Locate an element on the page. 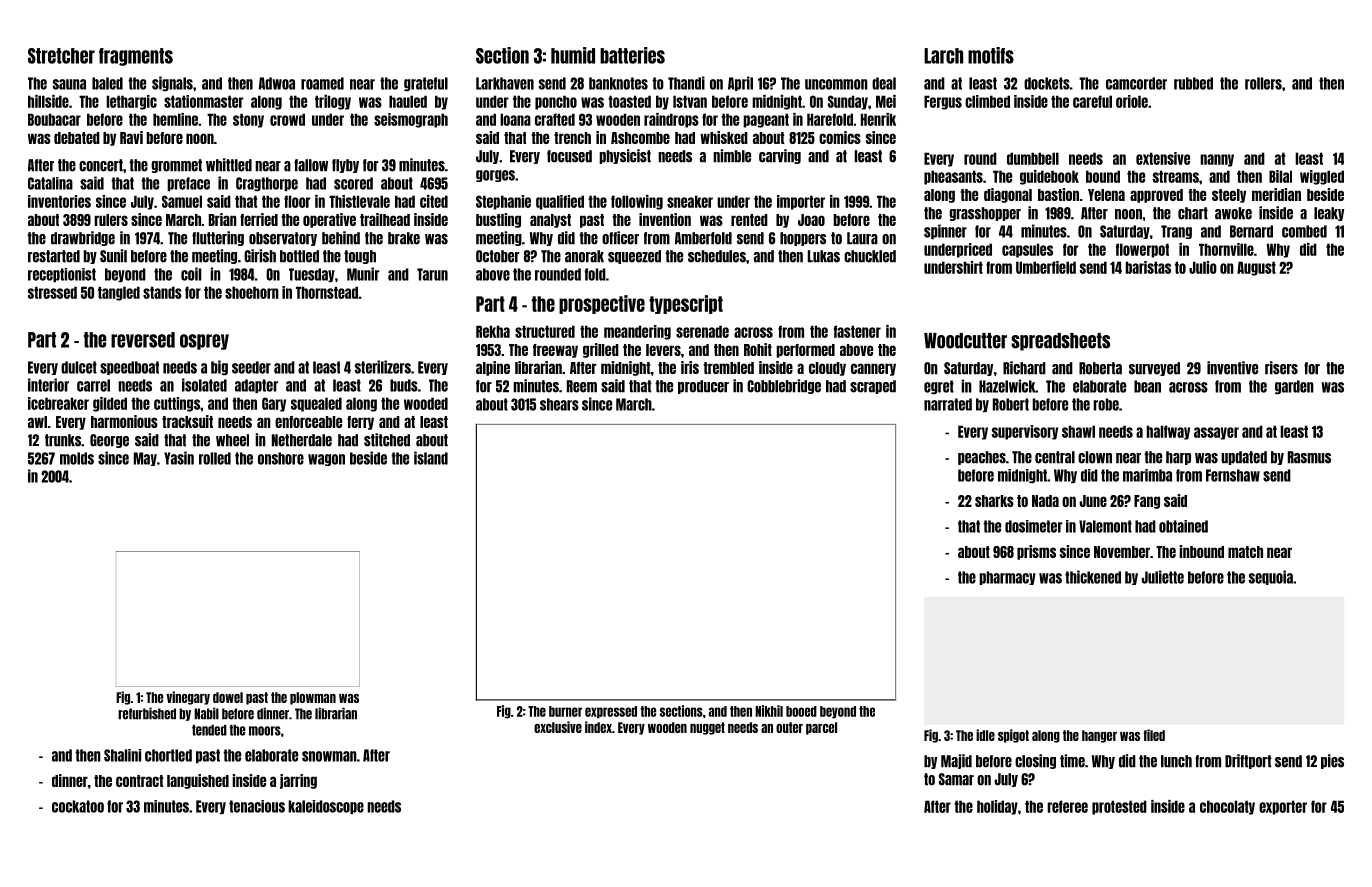  match is located at coordinates (1245, 552).
